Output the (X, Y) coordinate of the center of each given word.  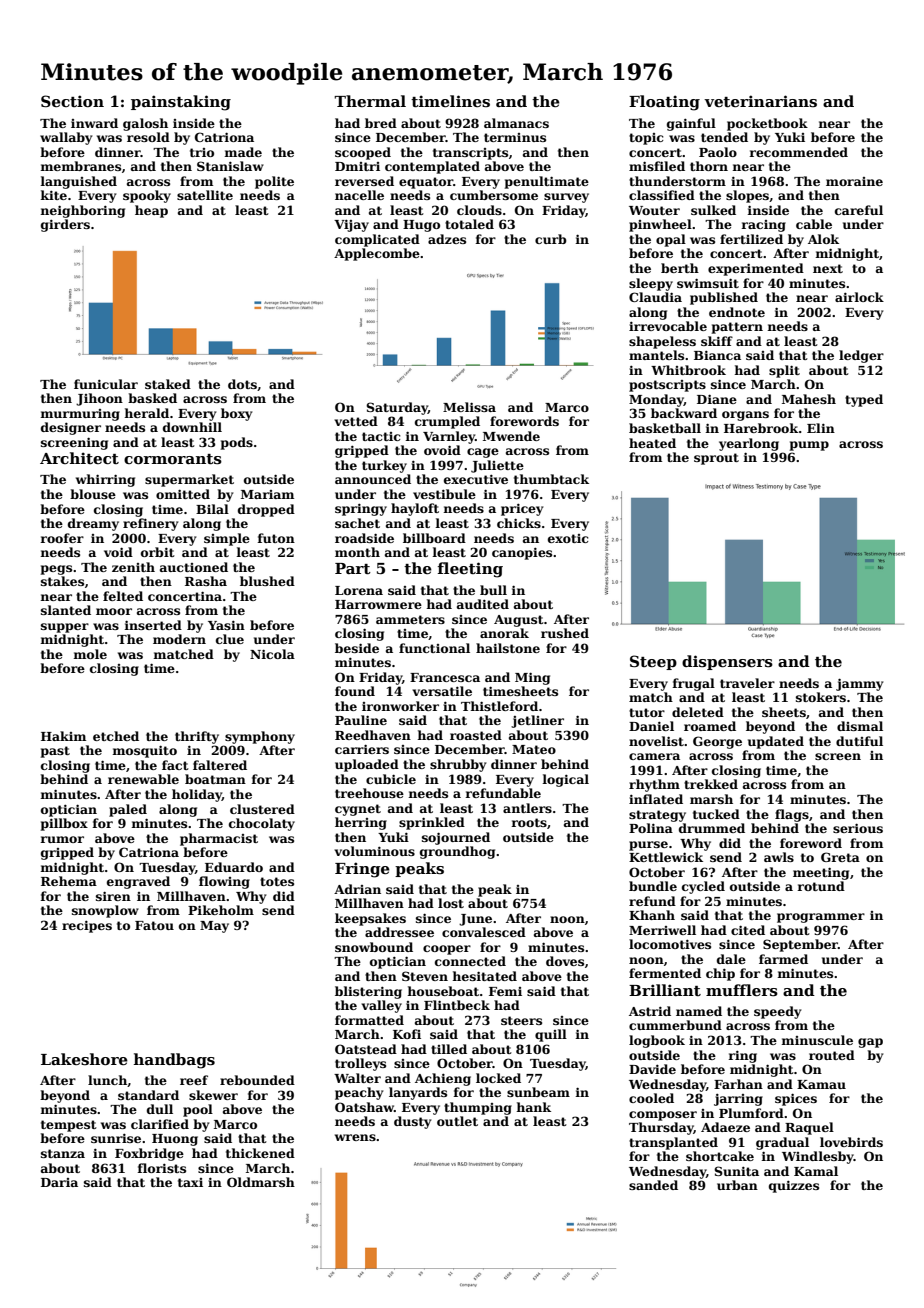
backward (684, 413)
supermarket (189, 480)
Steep (653, 662)
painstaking (181, 103)
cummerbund (675, 1025)
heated (652, 443)
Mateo (534, 749)
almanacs (516, 123)
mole (90, 654)
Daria (59, 1182)
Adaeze (725, 1127)
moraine (854, 181)
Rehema (69, 881)
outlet (457, 1121)
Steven (425, 976)
